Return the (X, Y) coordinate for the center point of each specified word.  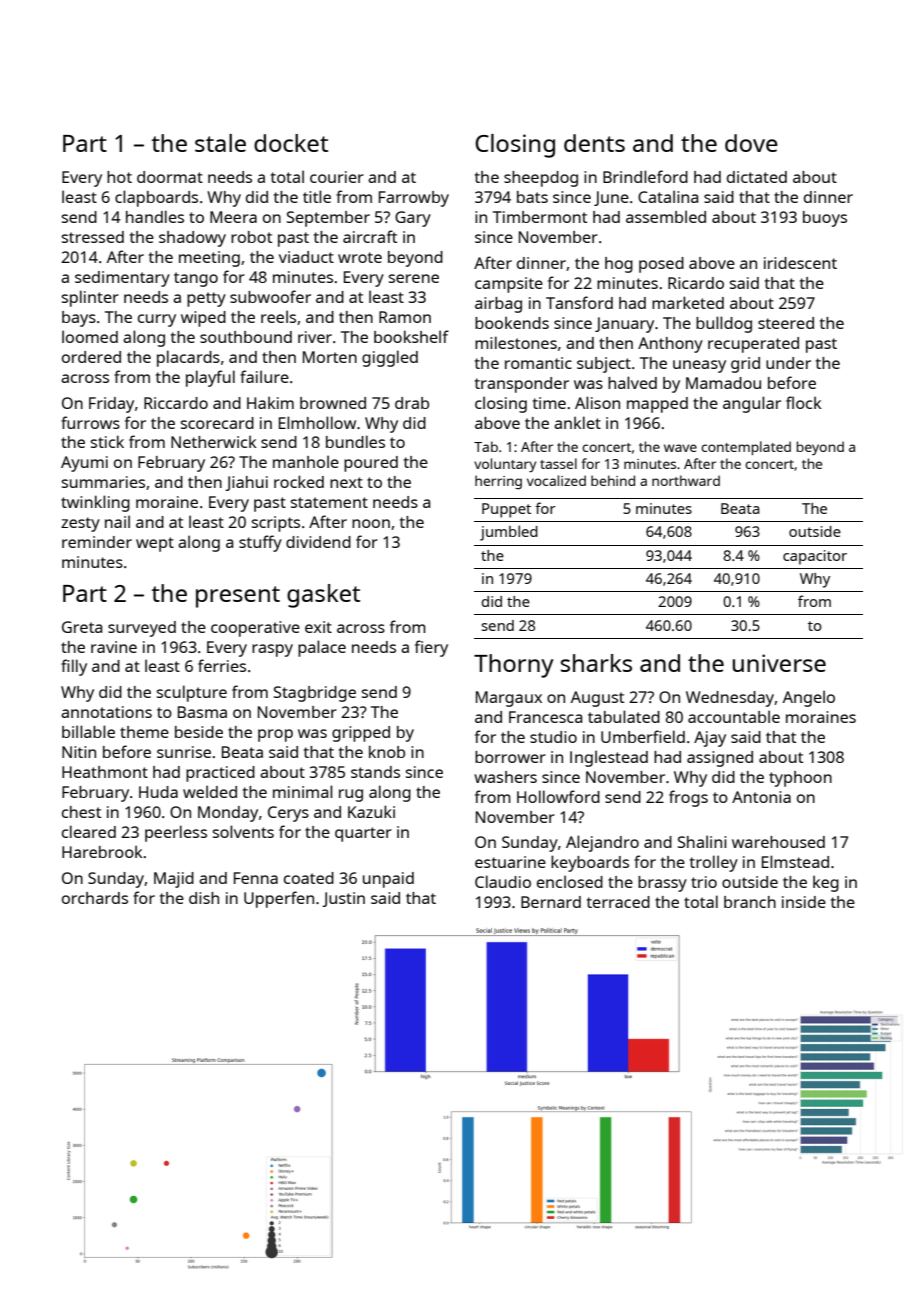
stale (220, 143)
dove (751, 143)
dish (204, 898)
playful (210, 378)
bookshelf (411, 336)
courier (337, 177)
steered (786, 323)
